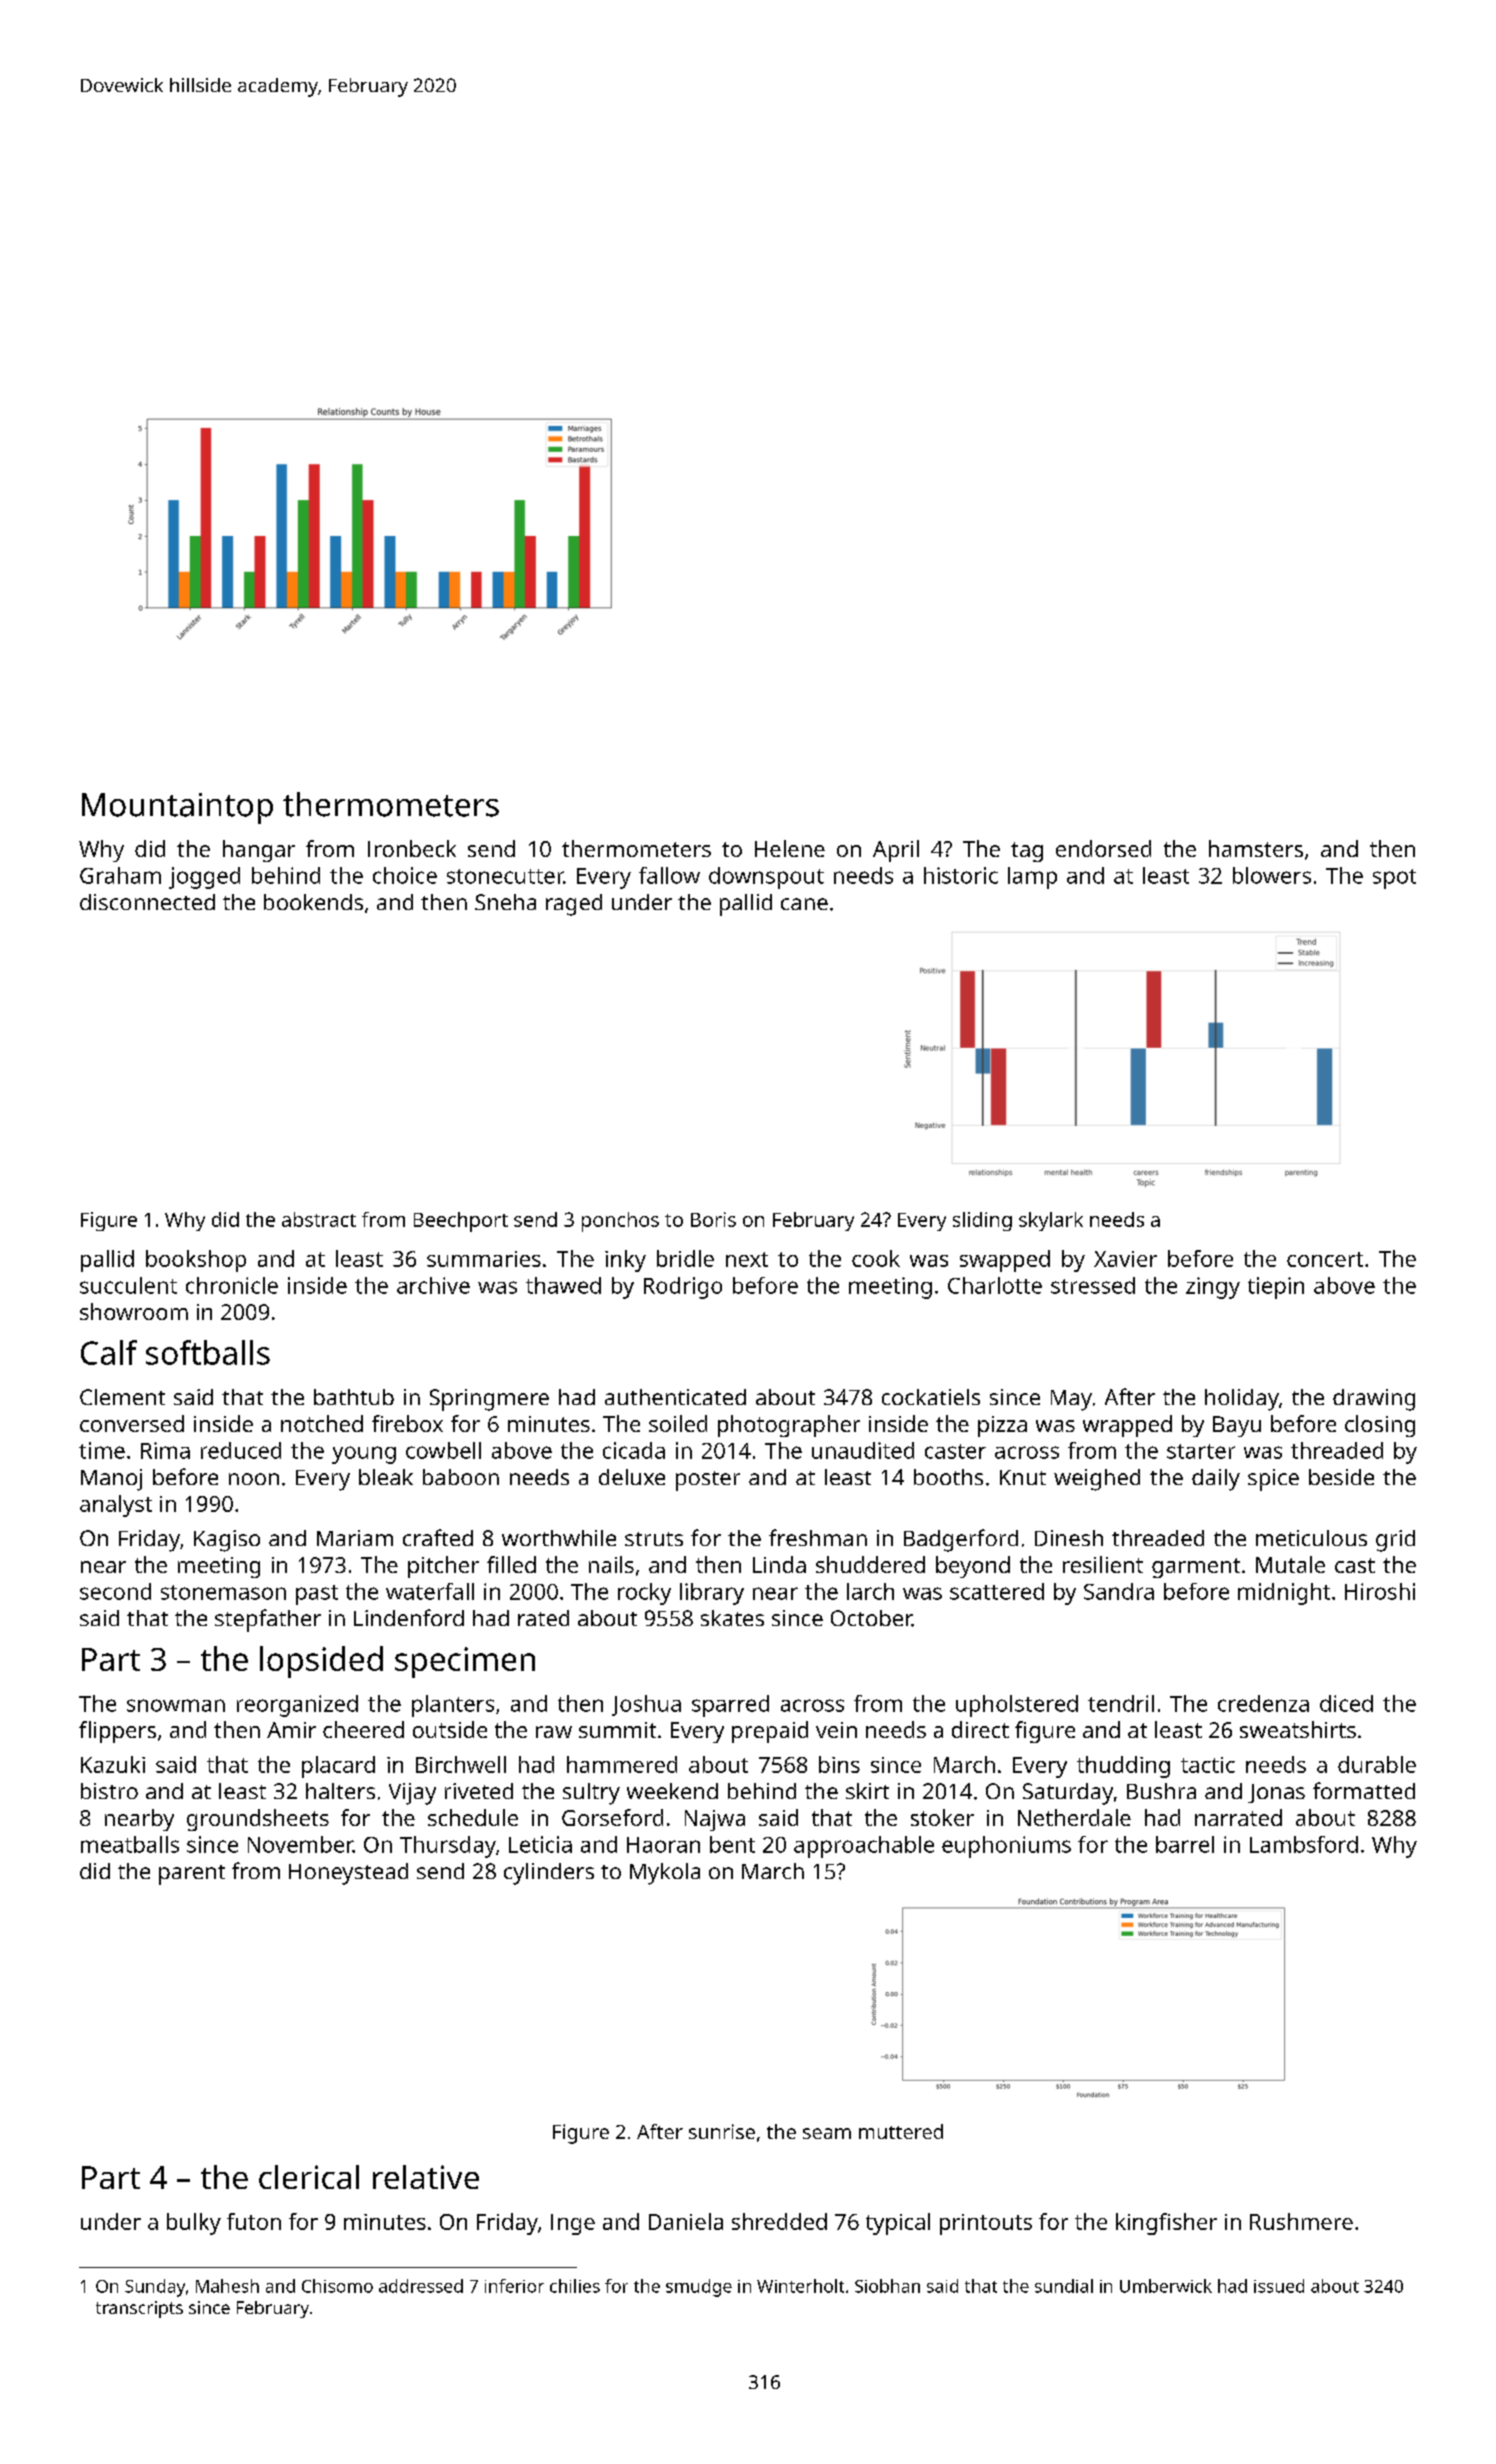 This page has height=2464, width=1496. Describe the element at coordinates (254, 2221) in the page. I see `futon` at that location.
